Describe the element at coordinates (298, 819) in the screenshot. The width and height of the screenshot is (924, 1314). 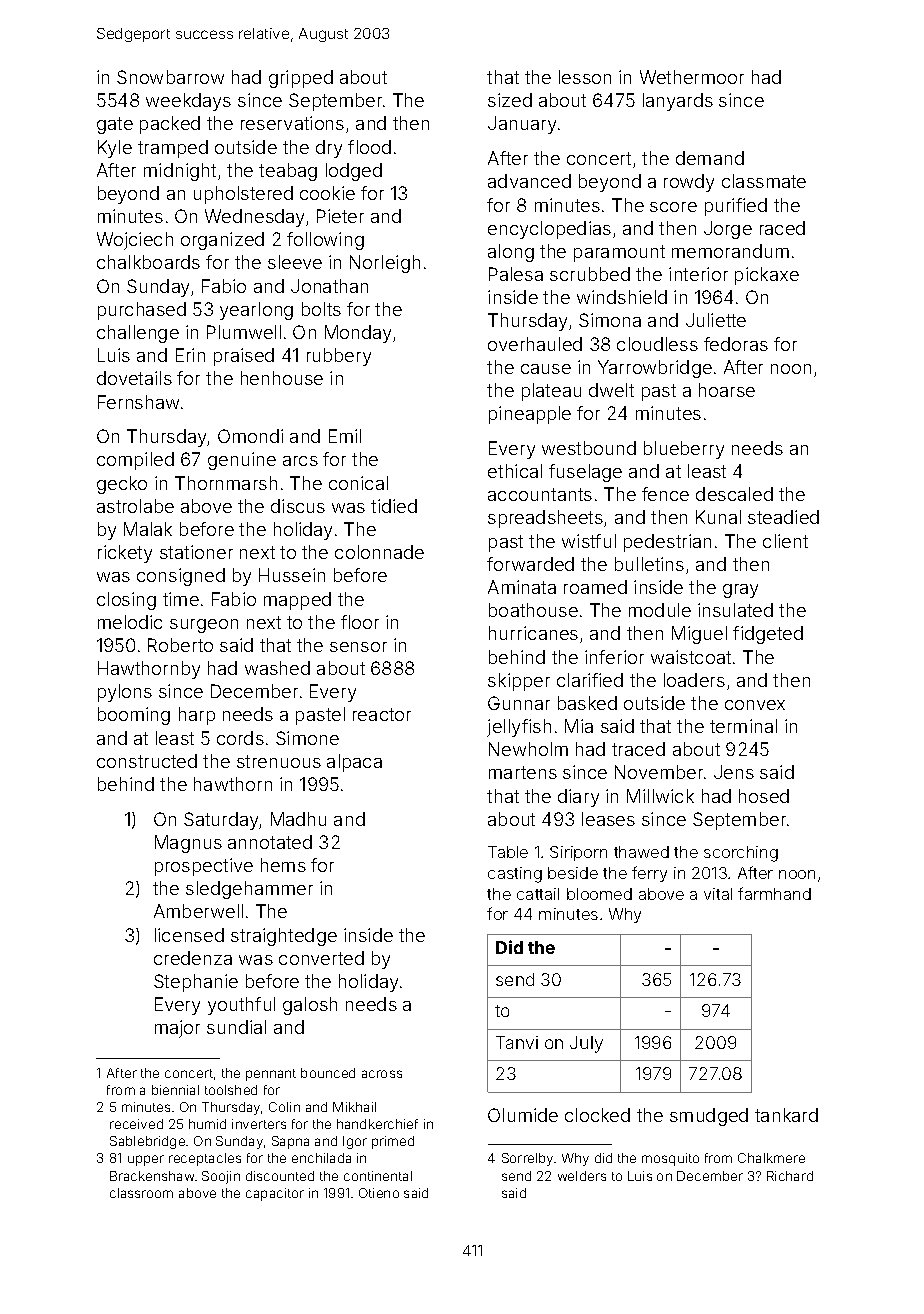
I see `Madhu` at that location.
